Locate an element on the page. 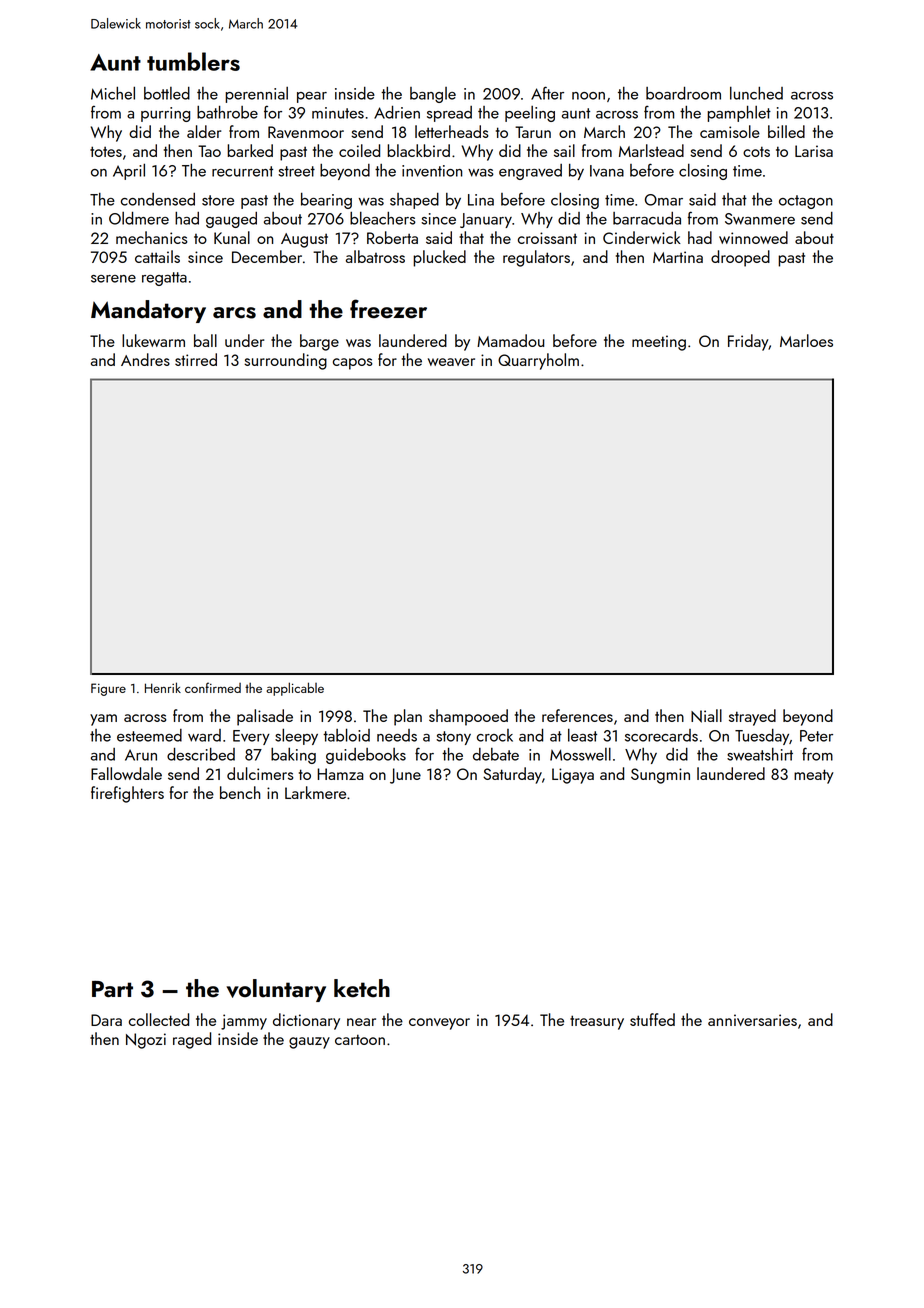 This page has height=1308, width=924. Friday is located at coordinates (748, 342).
